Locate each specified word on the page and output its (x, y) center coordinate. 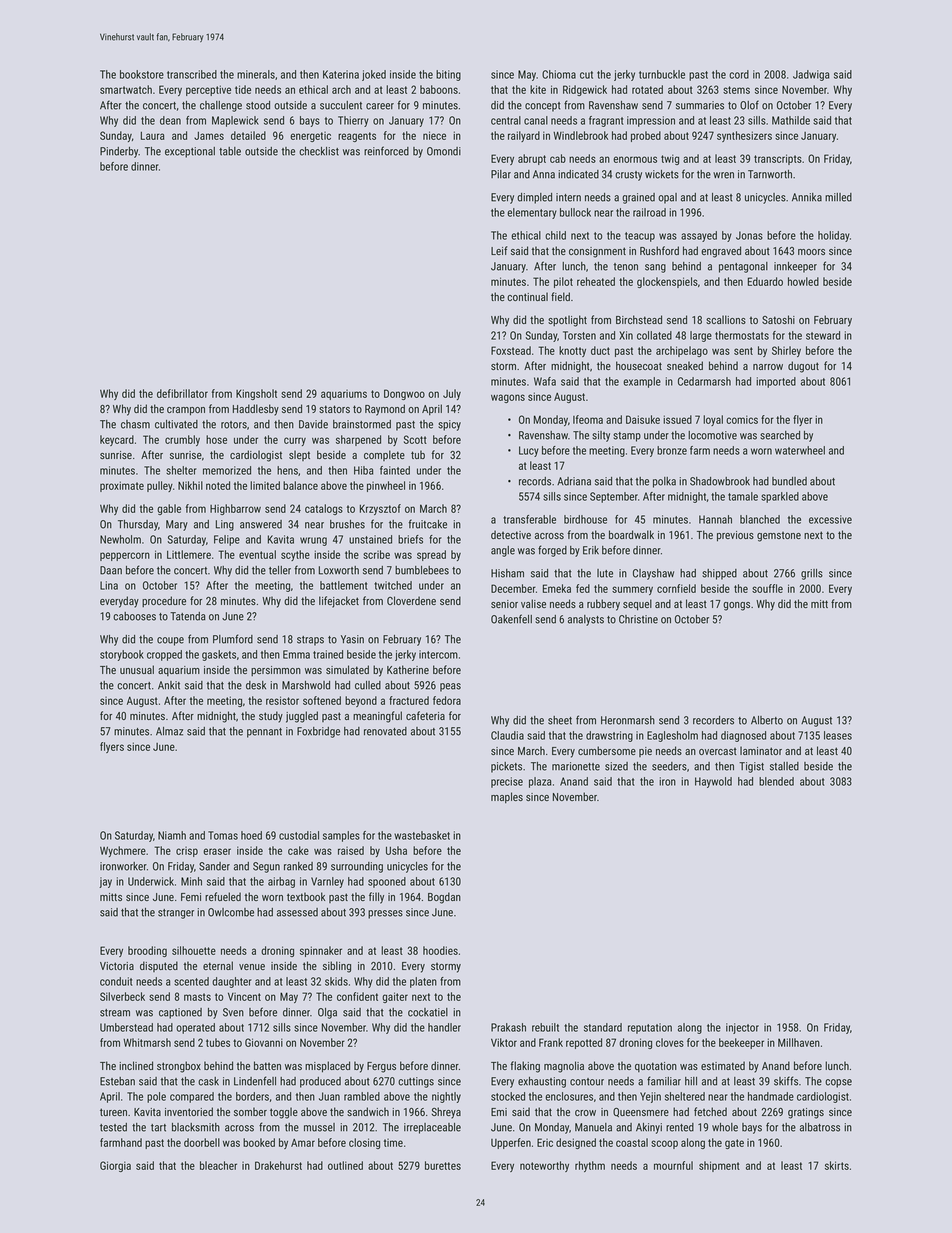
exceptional (190, 152)
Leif (499, 250)
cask (208, 1081)
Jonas (749, 235)
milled (838, 197)
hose (216, 439)
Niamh (172, 835)
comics (742, 419)
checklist (319, 151)
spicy (449, 425)
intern (568, 197)
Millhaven (799, 1042)
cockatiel (428, 1012)
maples (507, 797)
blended (776, 781)
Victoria (117, 966)
